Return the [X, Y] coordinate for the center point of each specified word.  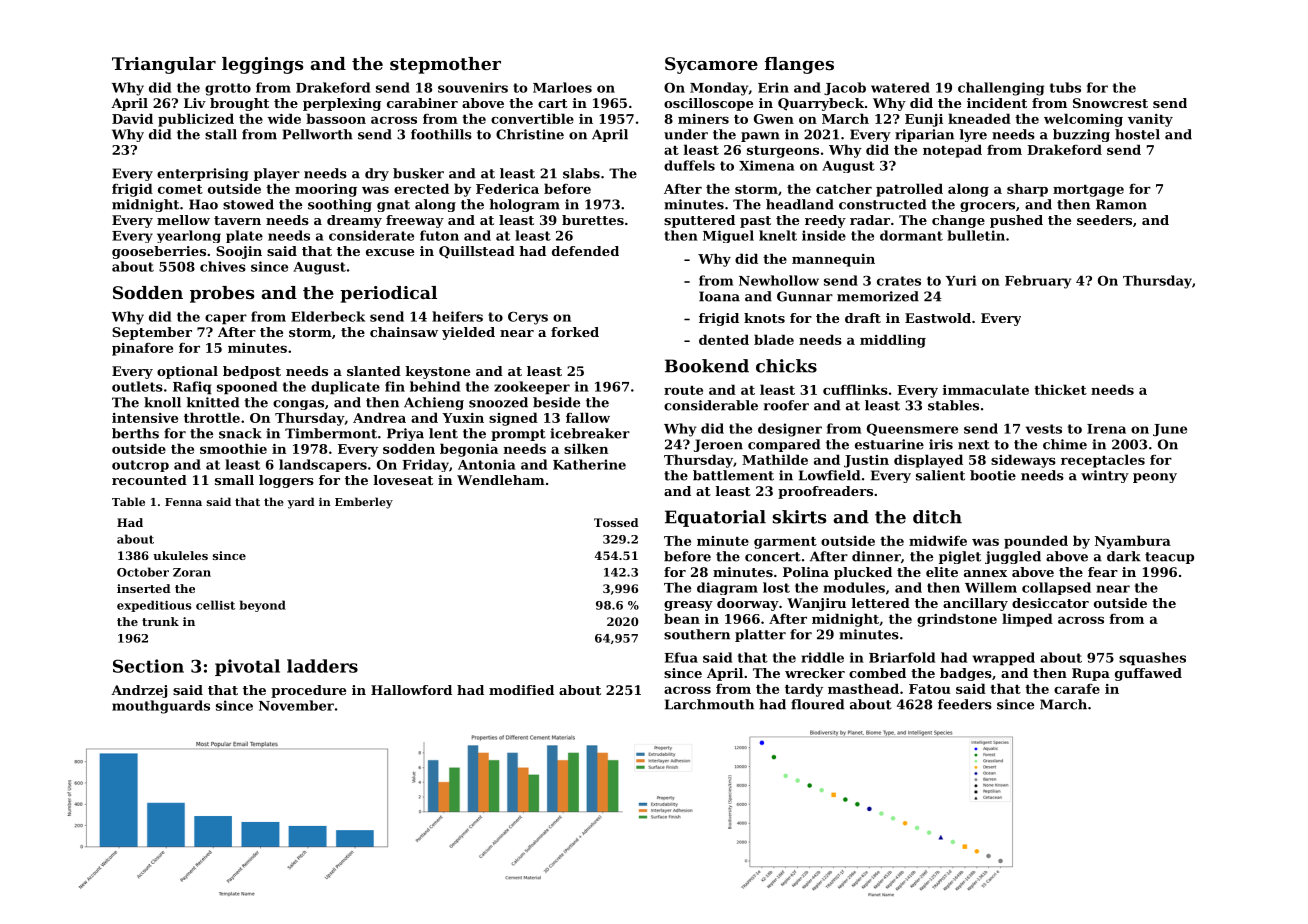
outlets [137, 386]
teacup [1169, 558]
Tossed [616, 522]
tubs [1065, 87]
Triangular [164, 65]
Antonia [487, 464]
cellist [215, 605]
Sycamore [711, 65]
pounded [1036, 542]
